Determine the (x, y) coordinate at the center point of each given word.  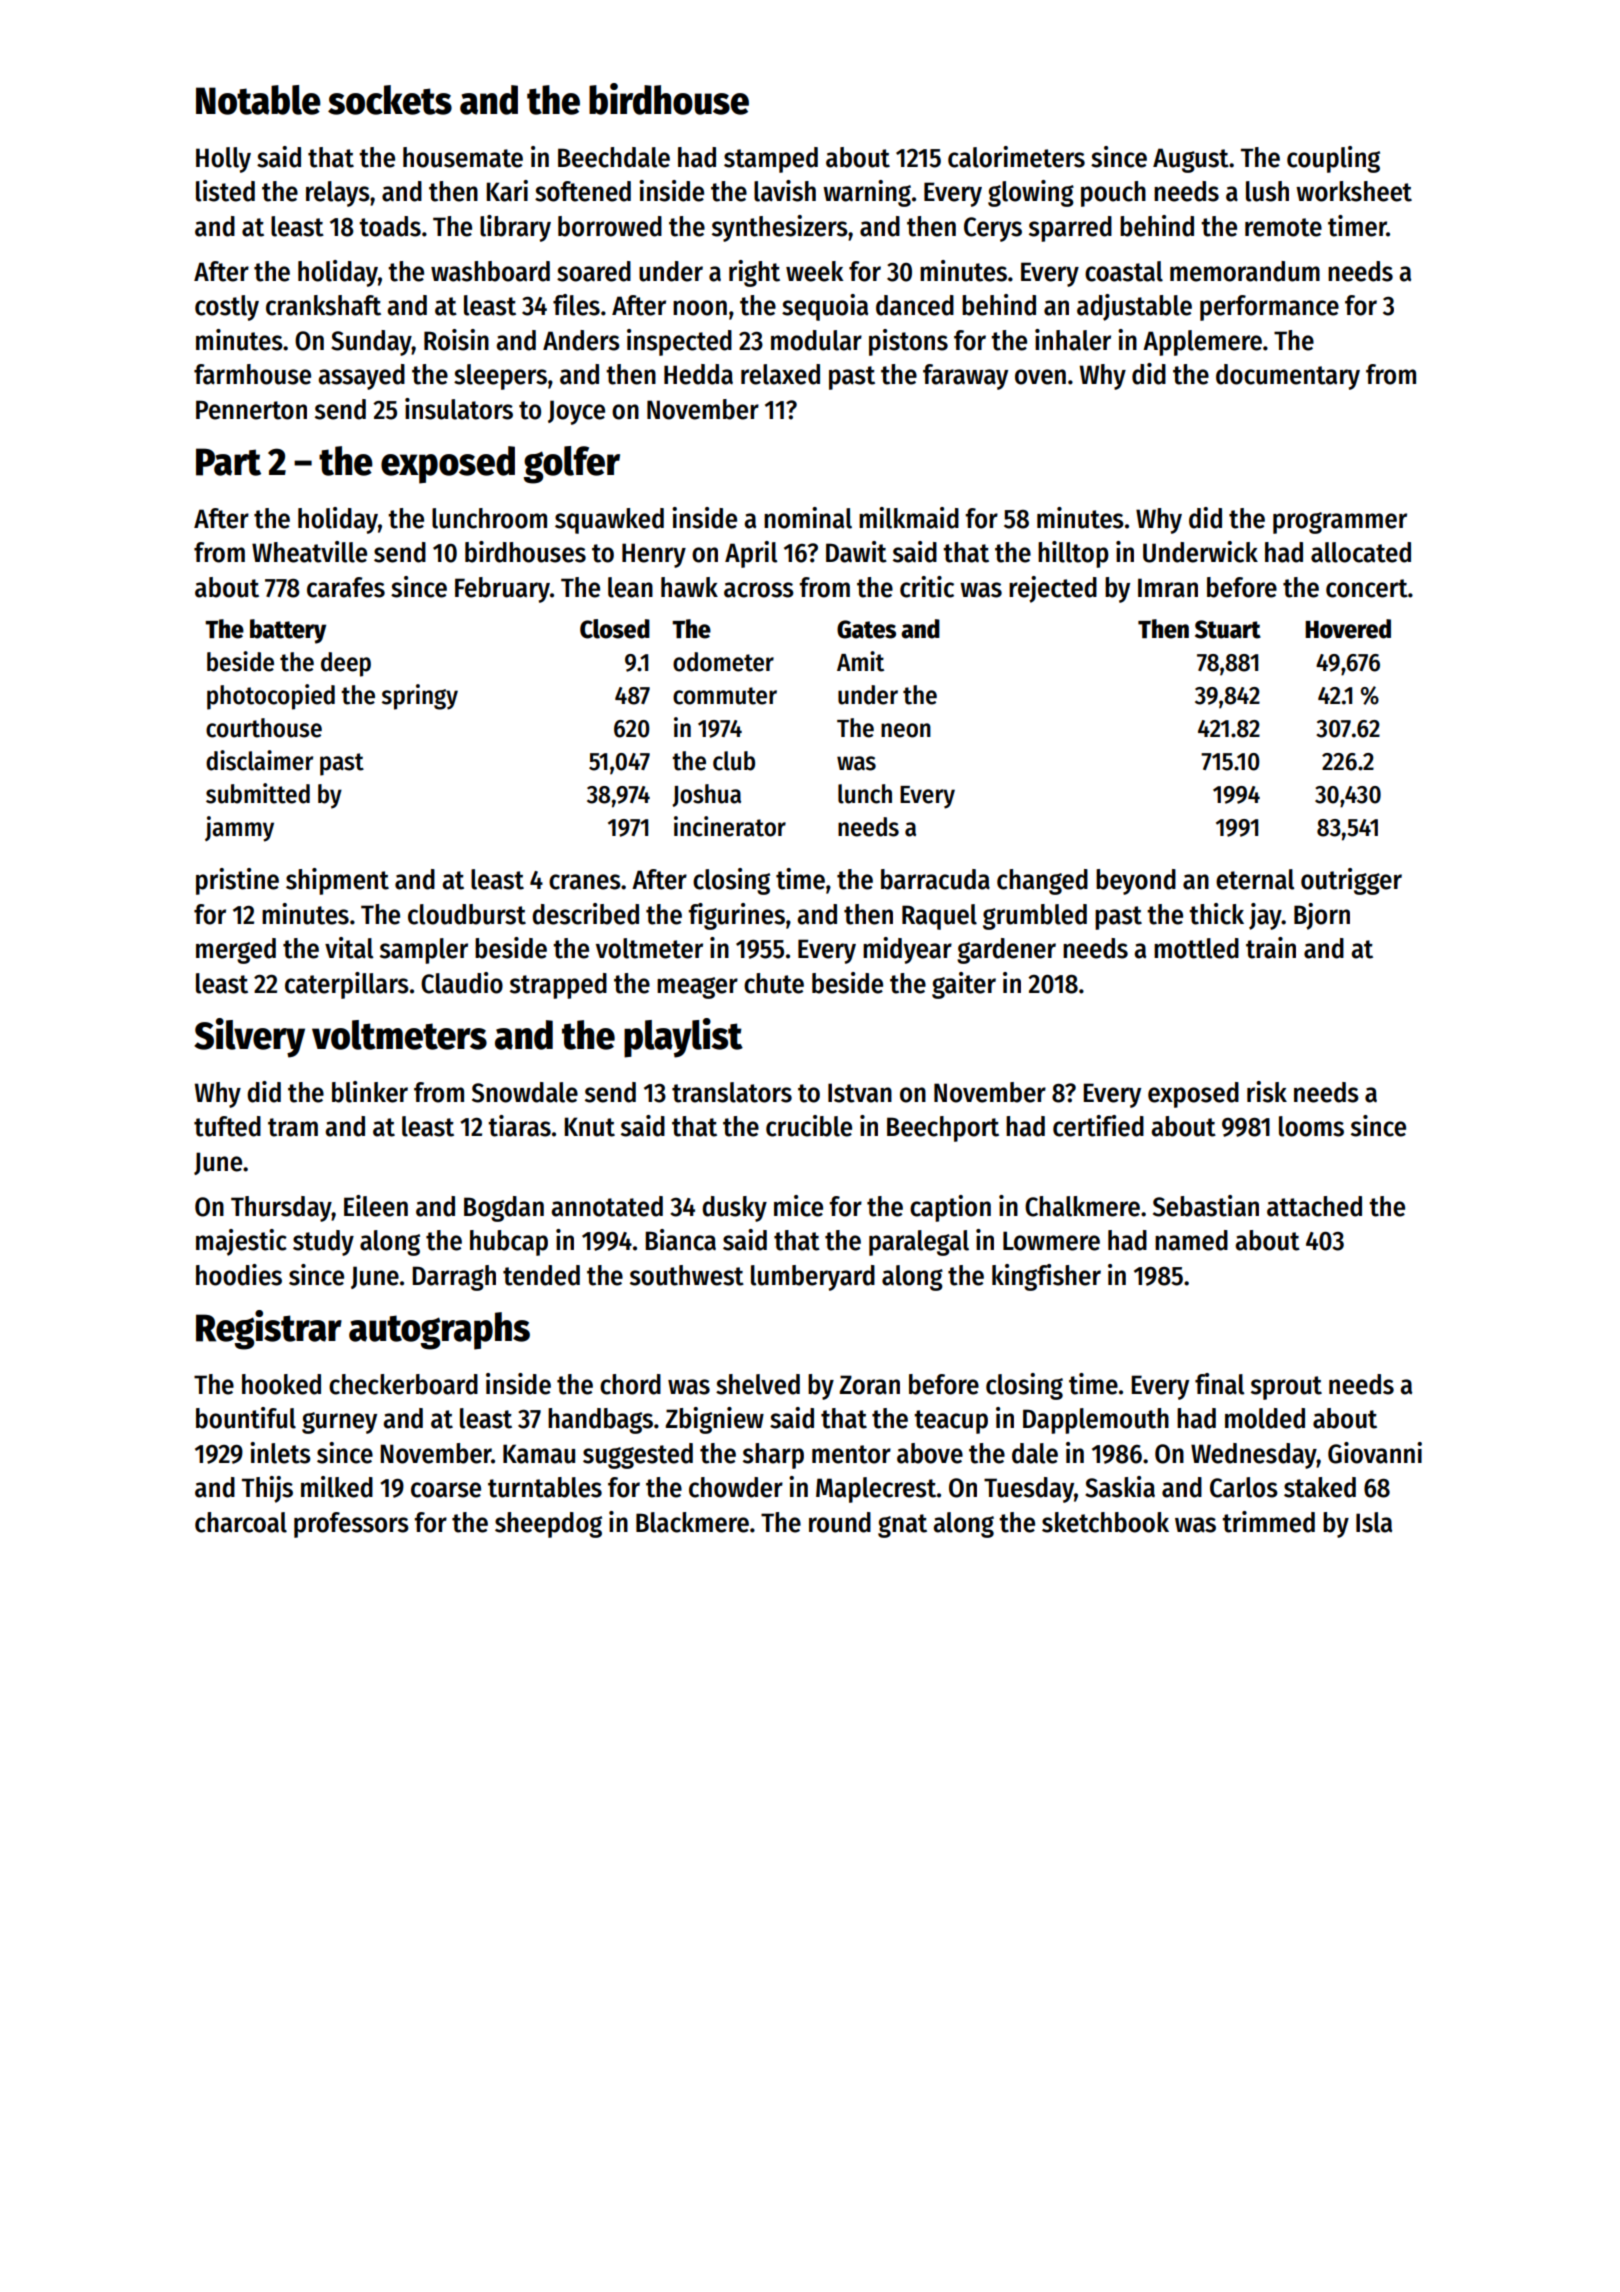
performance (1269, 308)
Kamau (539, 1454)
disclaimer (259, 760)
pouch (1113, 194)
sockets (390, 100)
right (754, 273)
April (751, 554)
